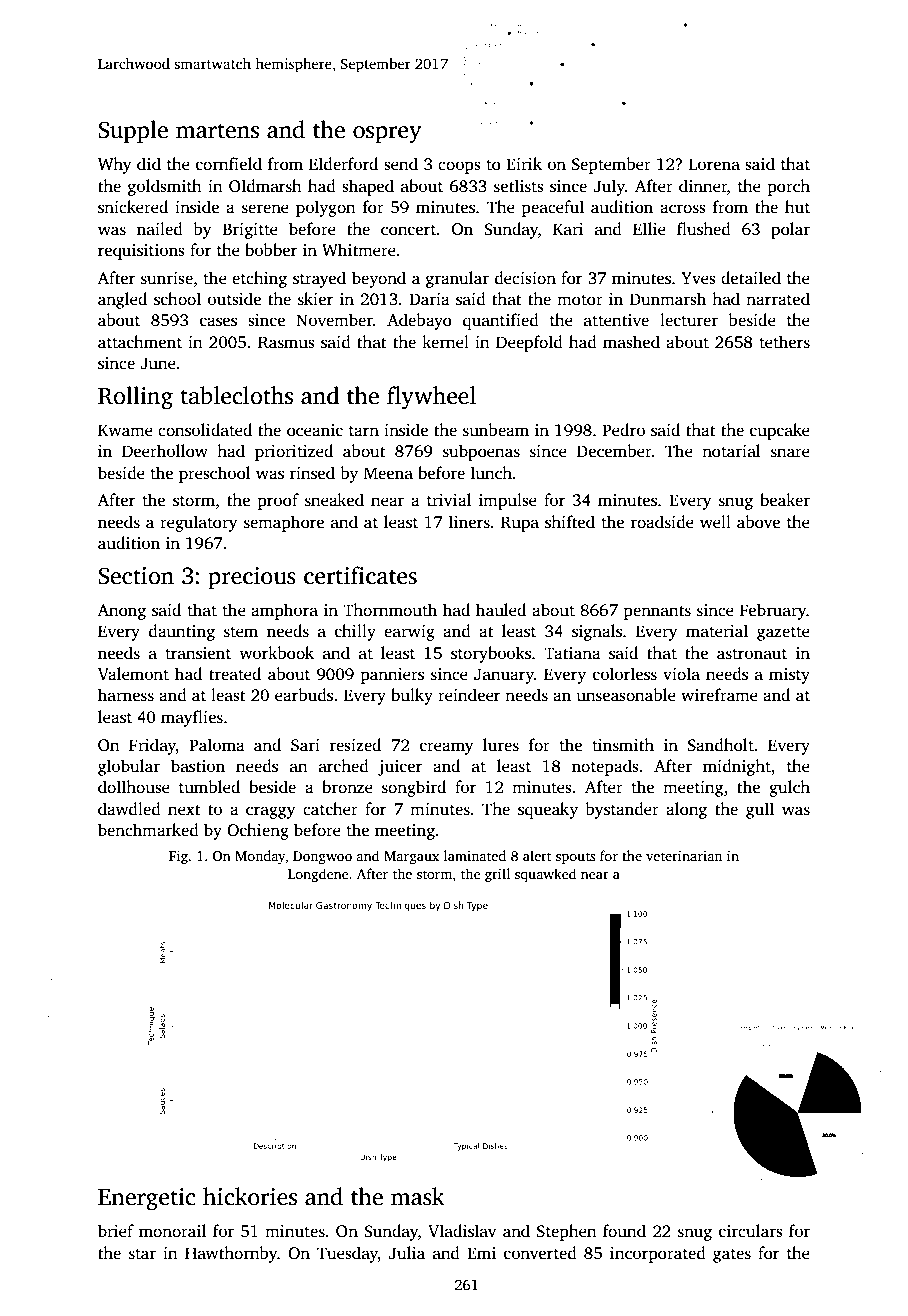 The image size is (908, 1316). Describe the element at coordinates (462, 1231) in the page. I see `Vladislav` at that location.
